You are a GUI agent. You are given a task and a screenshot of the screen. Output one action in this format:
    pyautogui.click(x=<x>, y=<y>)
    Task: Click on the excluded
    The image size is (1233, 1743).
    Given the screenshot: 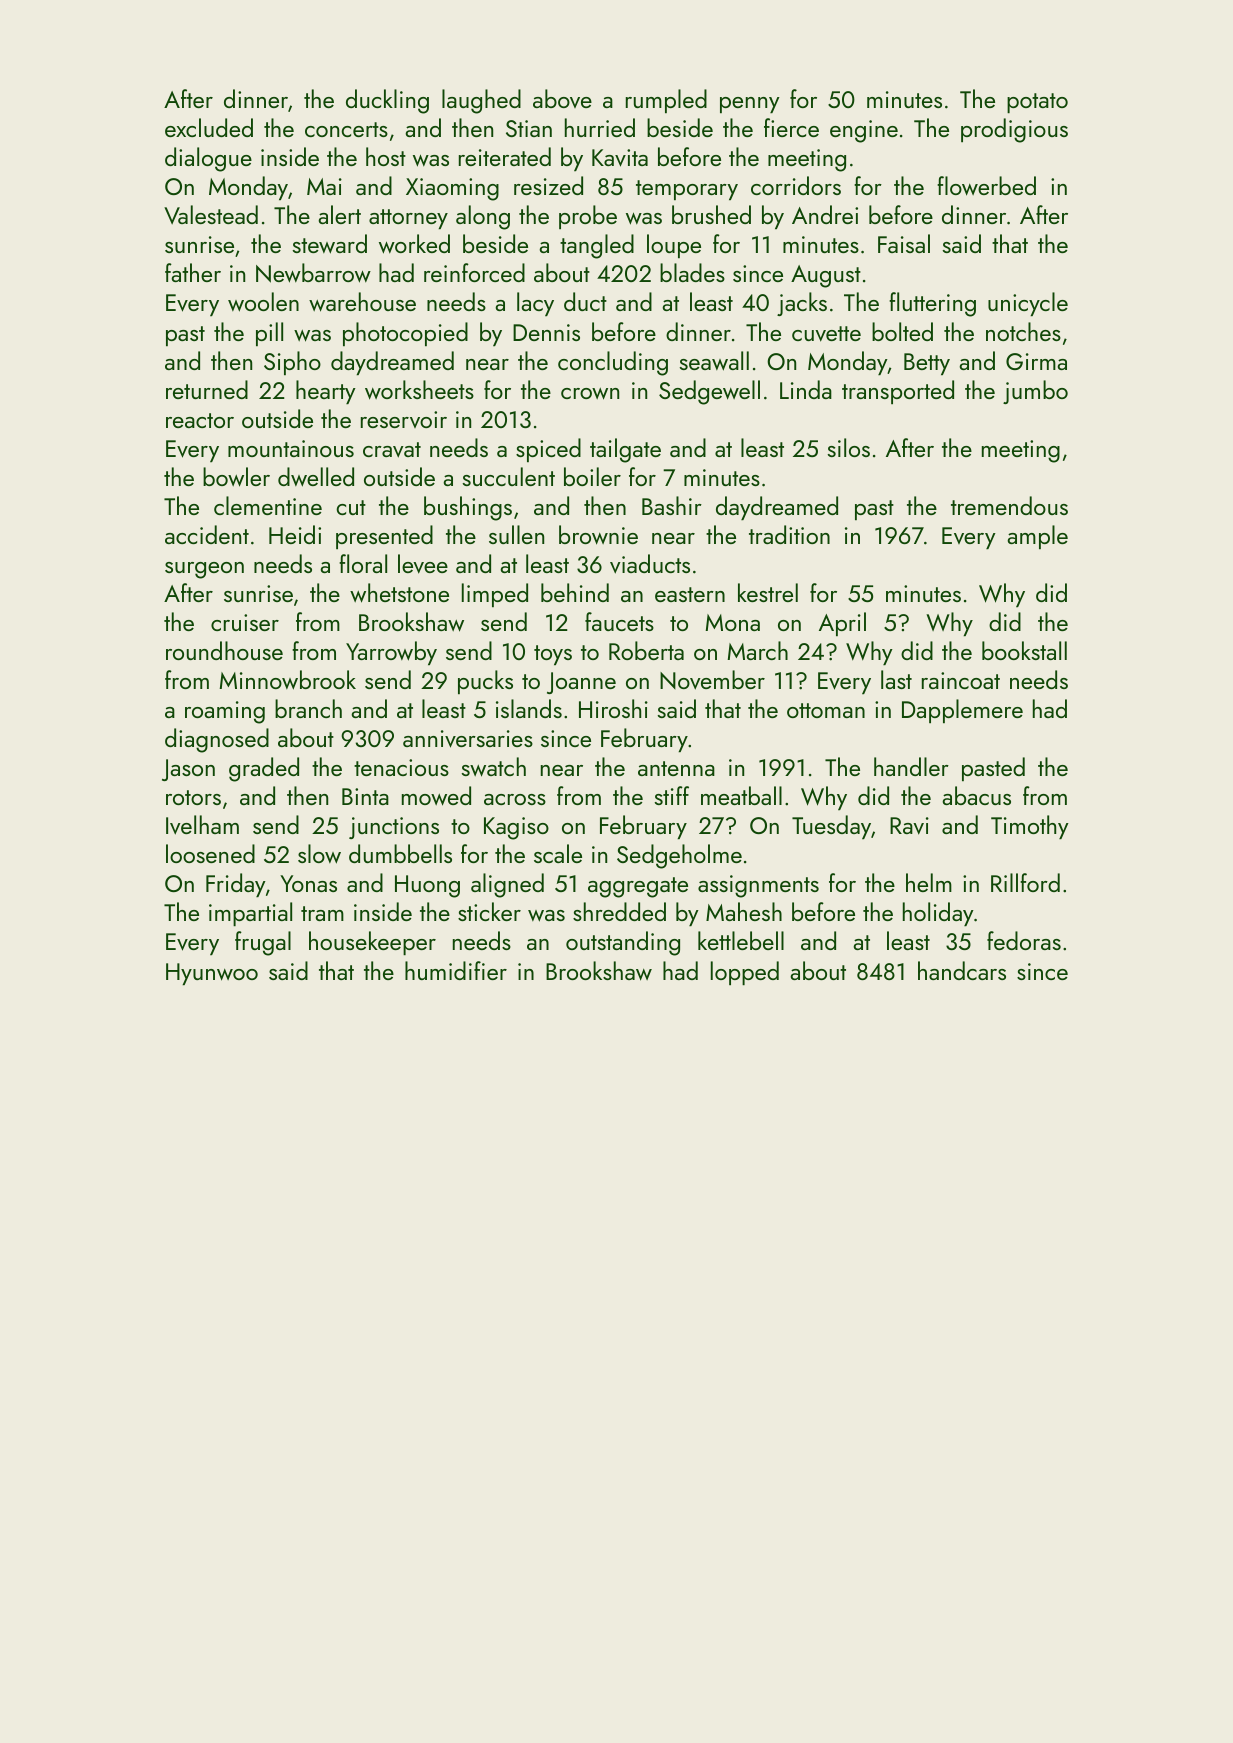 What is the action you would take?
    pyautogui.click(x=209, y=127)
